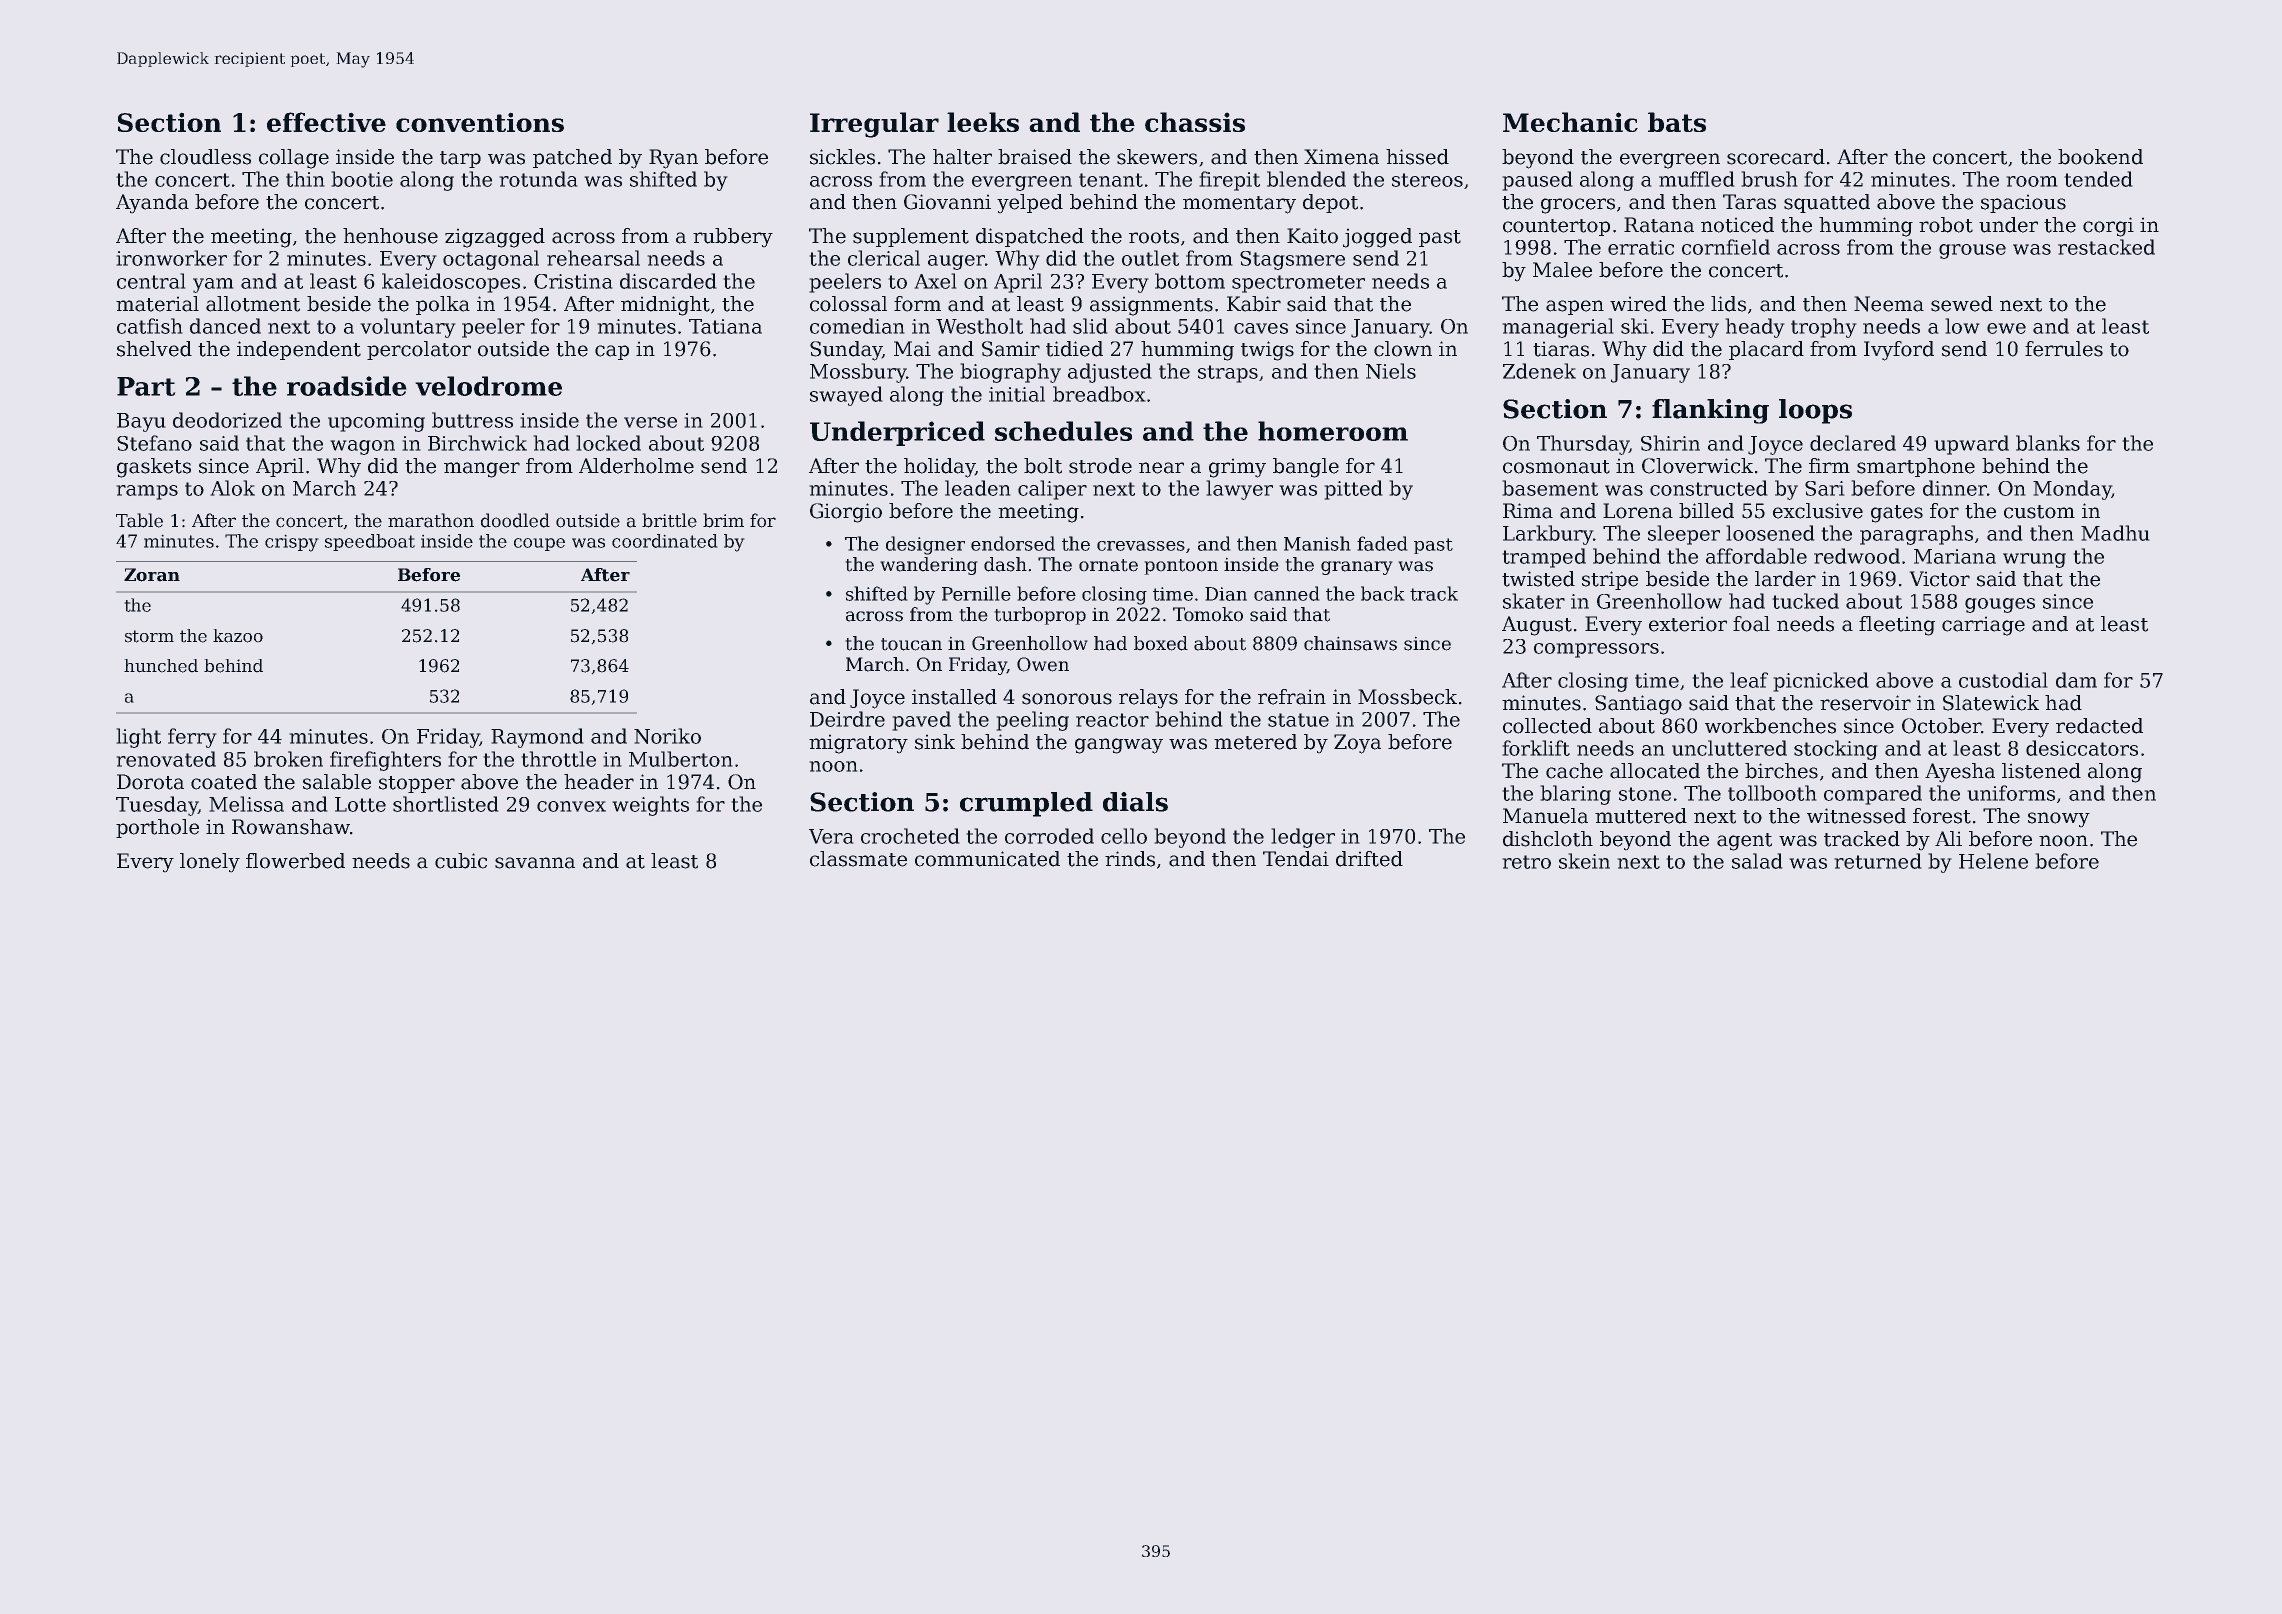  I want to click on firm, so click(1829, 465).
